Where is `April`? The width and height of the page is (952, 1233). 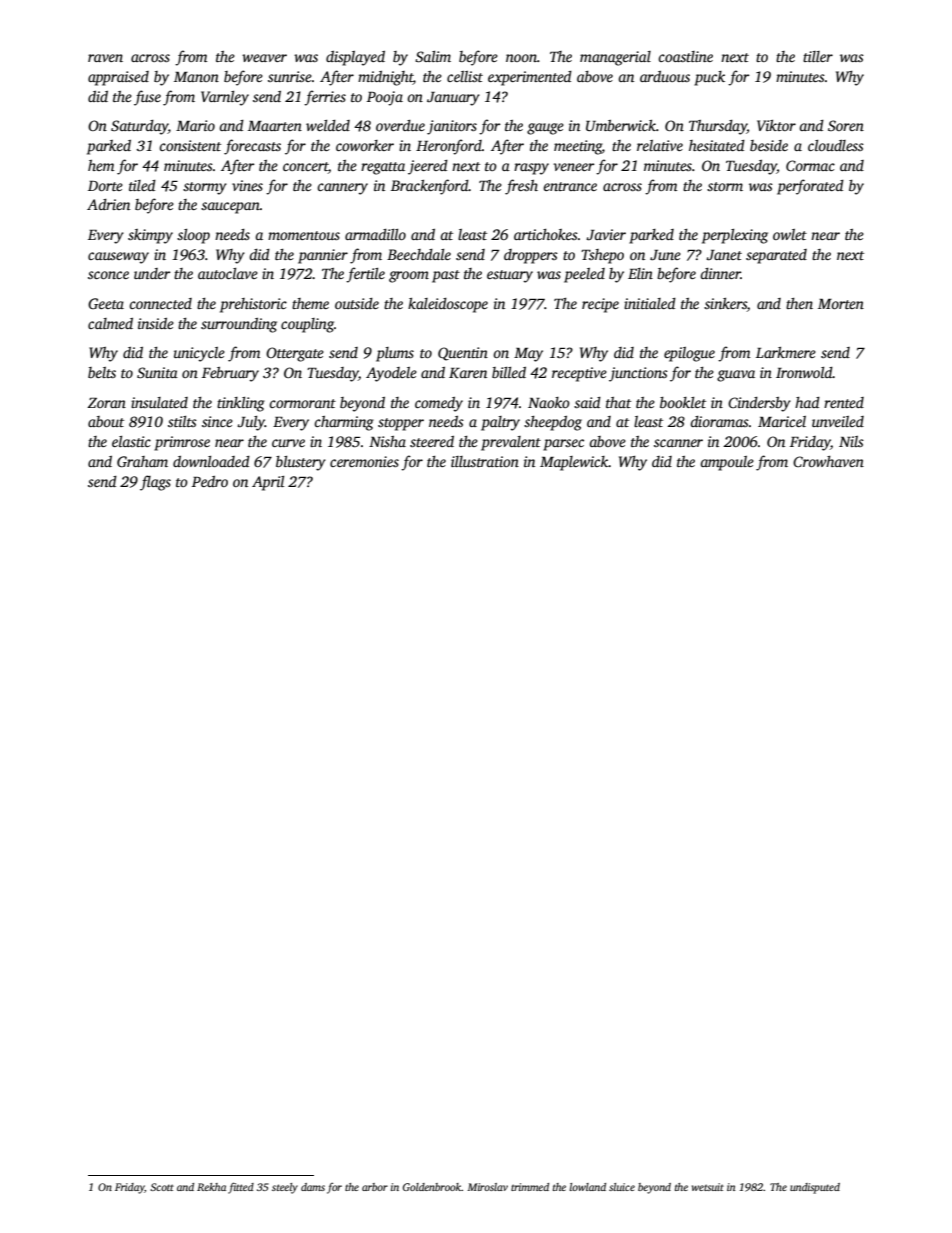 April is located at coordinates (268, 483).
